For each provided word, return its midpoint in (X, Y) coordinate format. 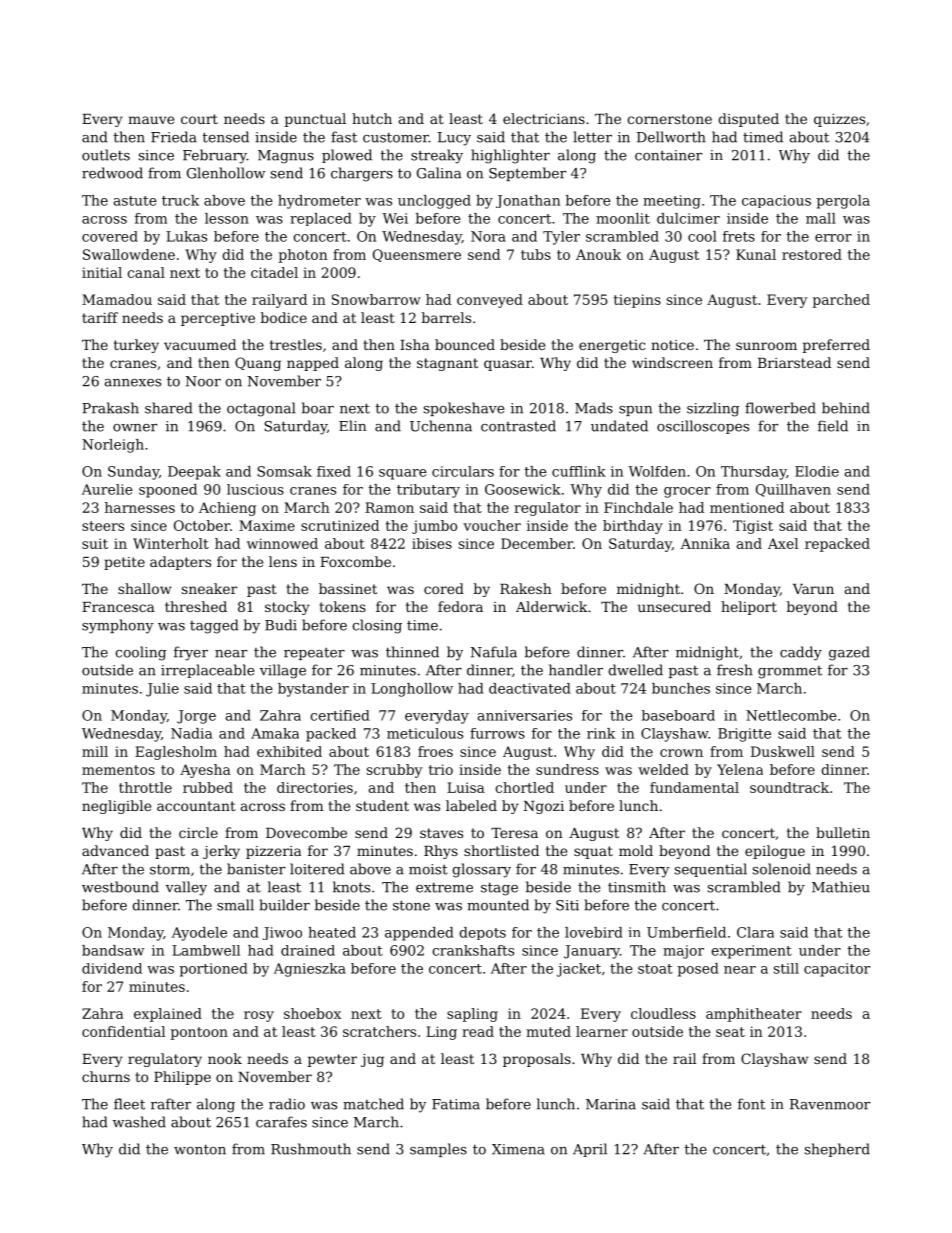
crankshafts (473, 950)
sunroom (766, 346)
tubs (536, 254)
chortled (525, 787)
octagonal (261, 409)
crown (681, 753)
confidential (123, 1031)
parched (841, 301)
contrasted (518, 426)
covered (110, 236)
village (283, 671)
